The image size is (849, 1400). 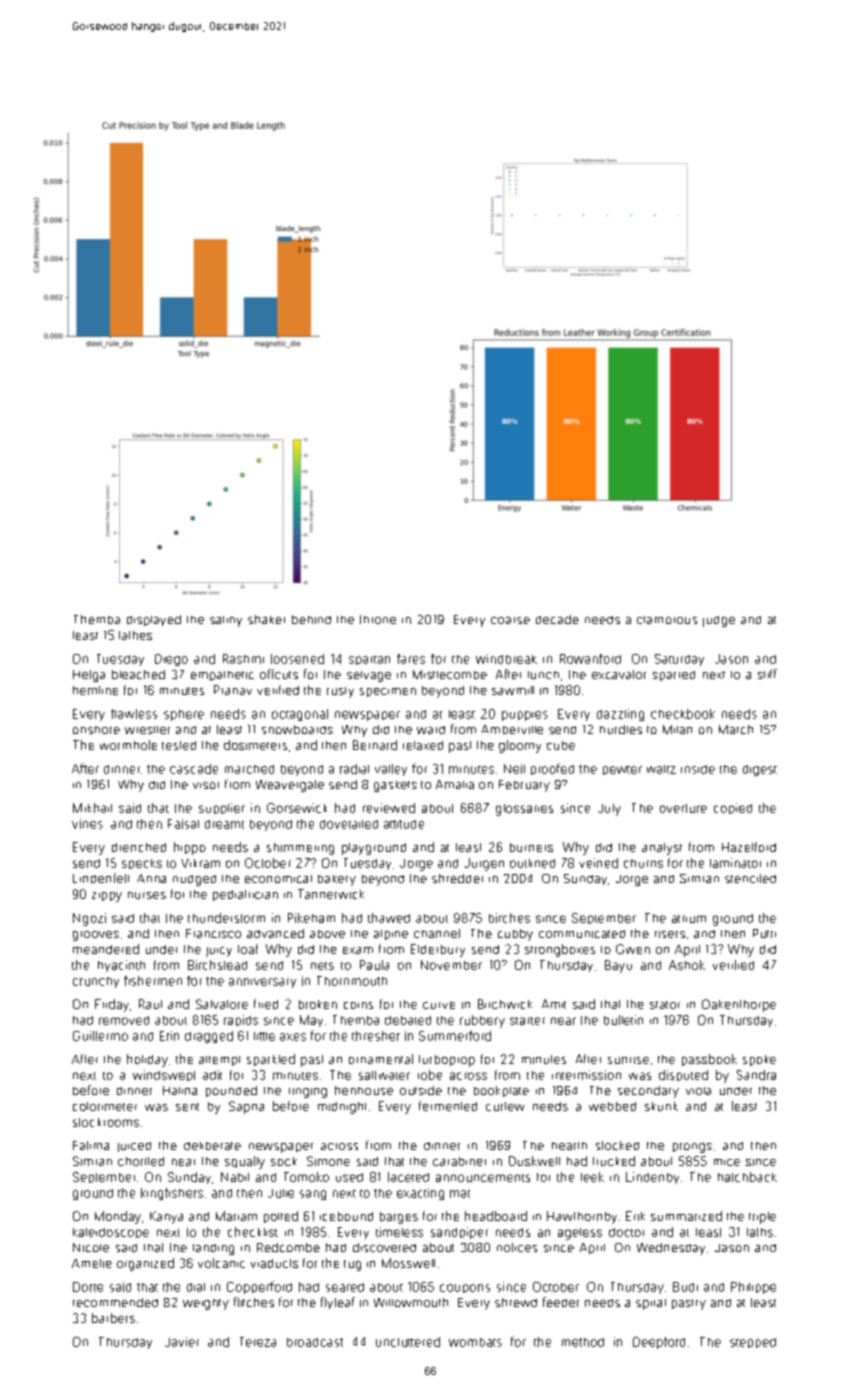 What do you see at coordinates (475, 1342) in the page?
I see `wombats` at bounding box center [475, 1342].
